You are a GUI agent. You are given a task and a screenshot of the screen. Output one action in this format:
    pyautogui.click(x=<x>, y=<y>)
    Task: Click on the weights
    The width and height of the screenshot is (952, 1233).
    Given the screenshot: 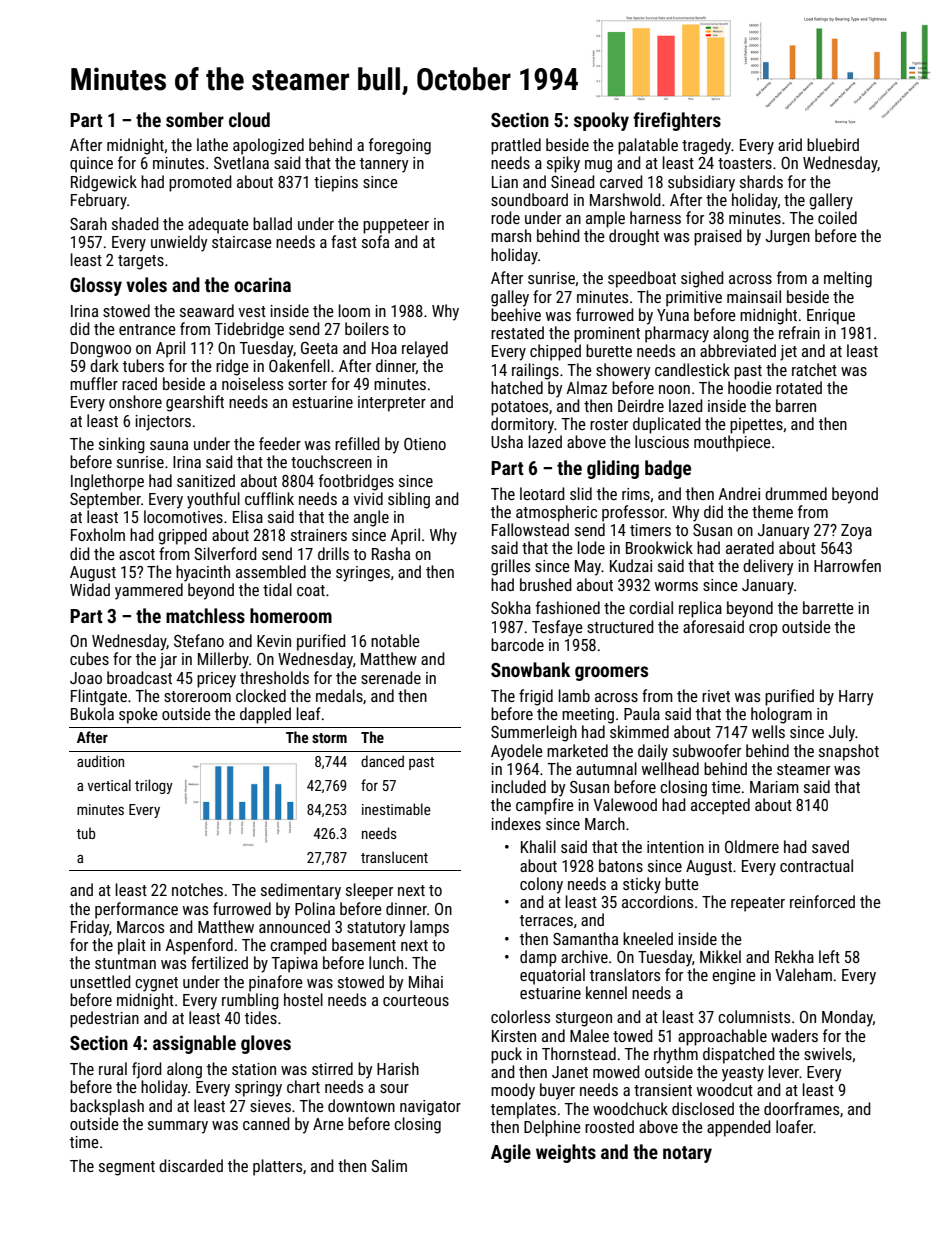 What is the action you would take?
    pyautogui.click(x=566, y=1153)
